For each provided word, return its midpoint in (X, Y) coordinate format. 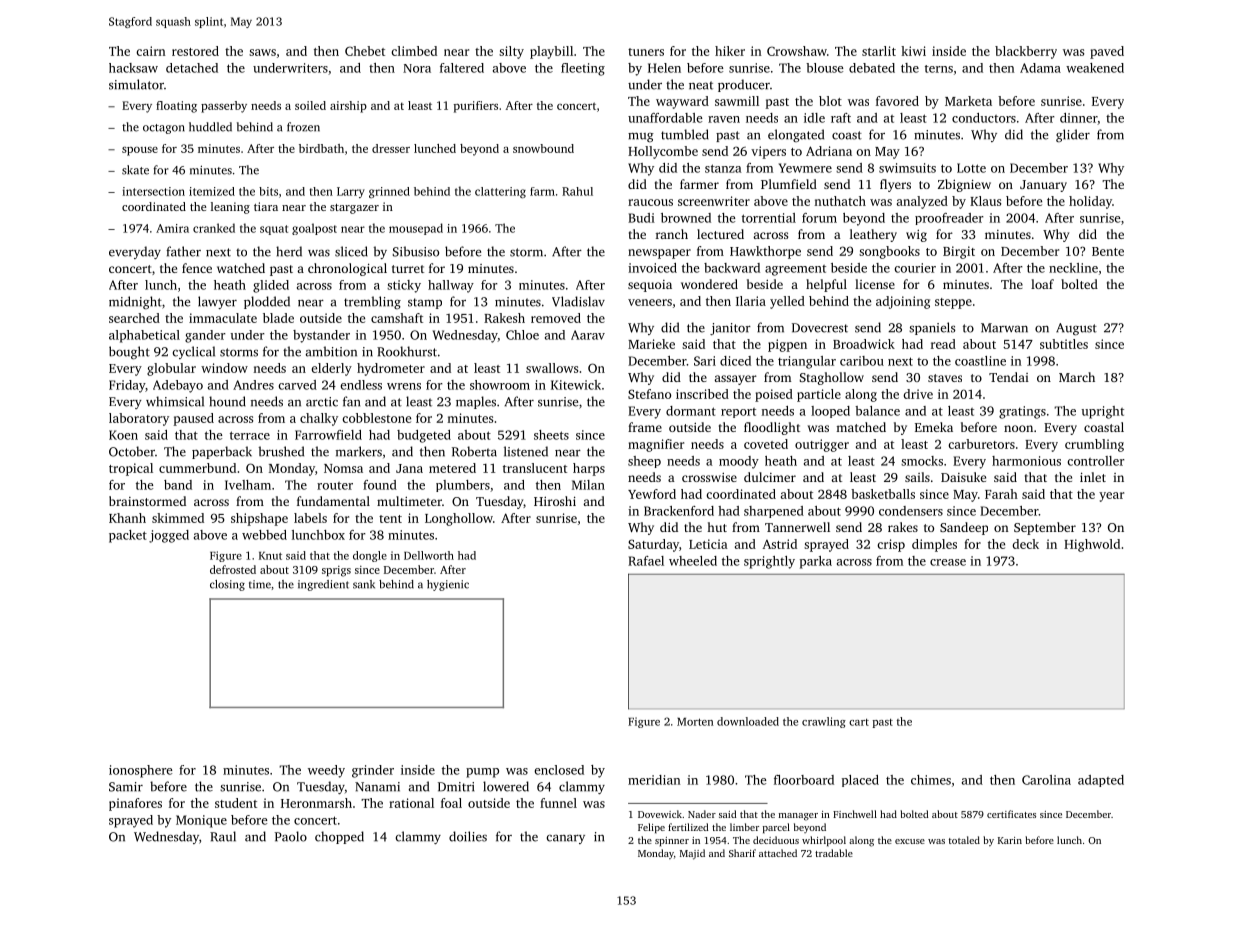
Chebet (365, 51)
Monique (201, 821)
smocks (922, 461)
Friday (127, 386)
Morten (695, 722)
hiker (730, 51)
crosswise (709, 477)
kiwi (913, 51)
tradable (834, 853)
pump (482, 773)
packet (128, 536)
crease (948, 562)
